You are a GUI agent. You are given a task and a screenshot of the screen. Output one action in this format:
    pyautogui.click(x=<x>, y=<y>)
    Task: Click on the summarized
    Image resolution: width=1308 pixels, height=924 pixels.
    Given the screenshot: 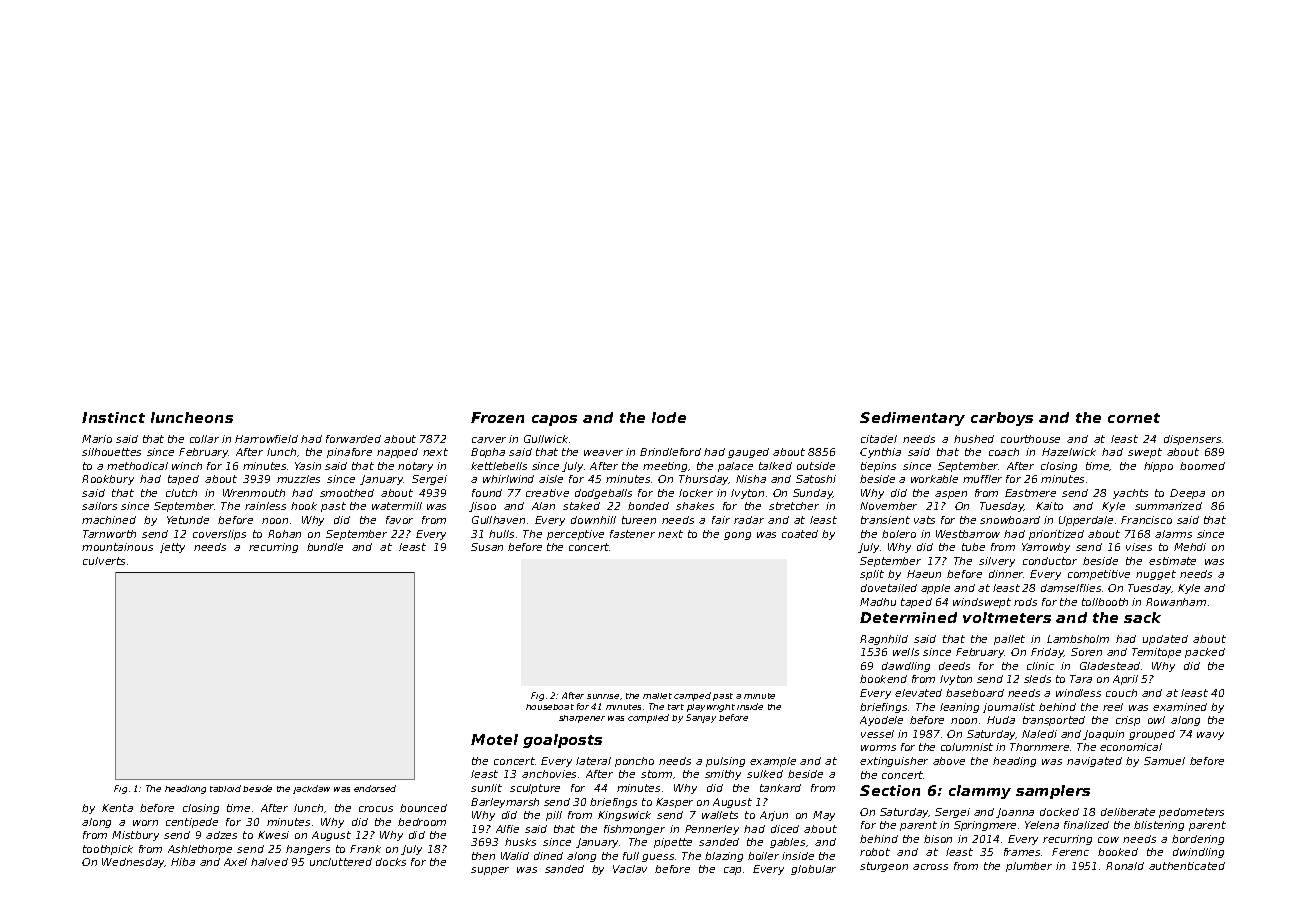 What is the action you would take?
    pyautogui.click(x=1168, y=506)
